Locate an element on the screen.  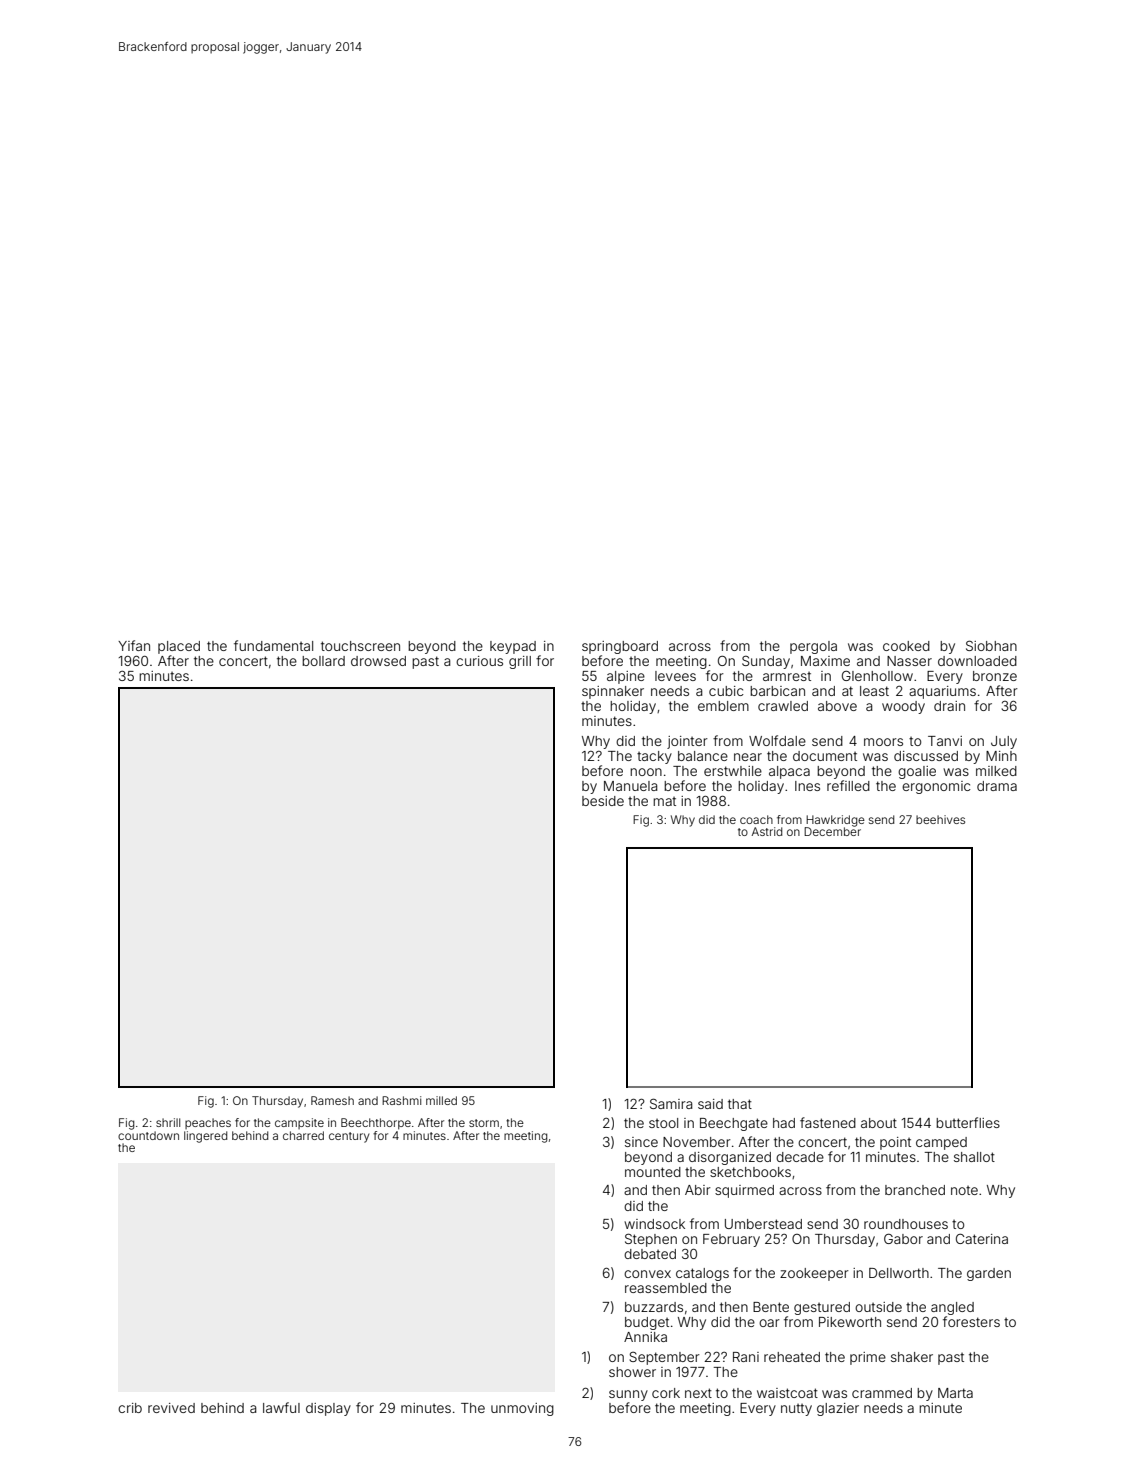
beside is located at coordinates (603, 801).
